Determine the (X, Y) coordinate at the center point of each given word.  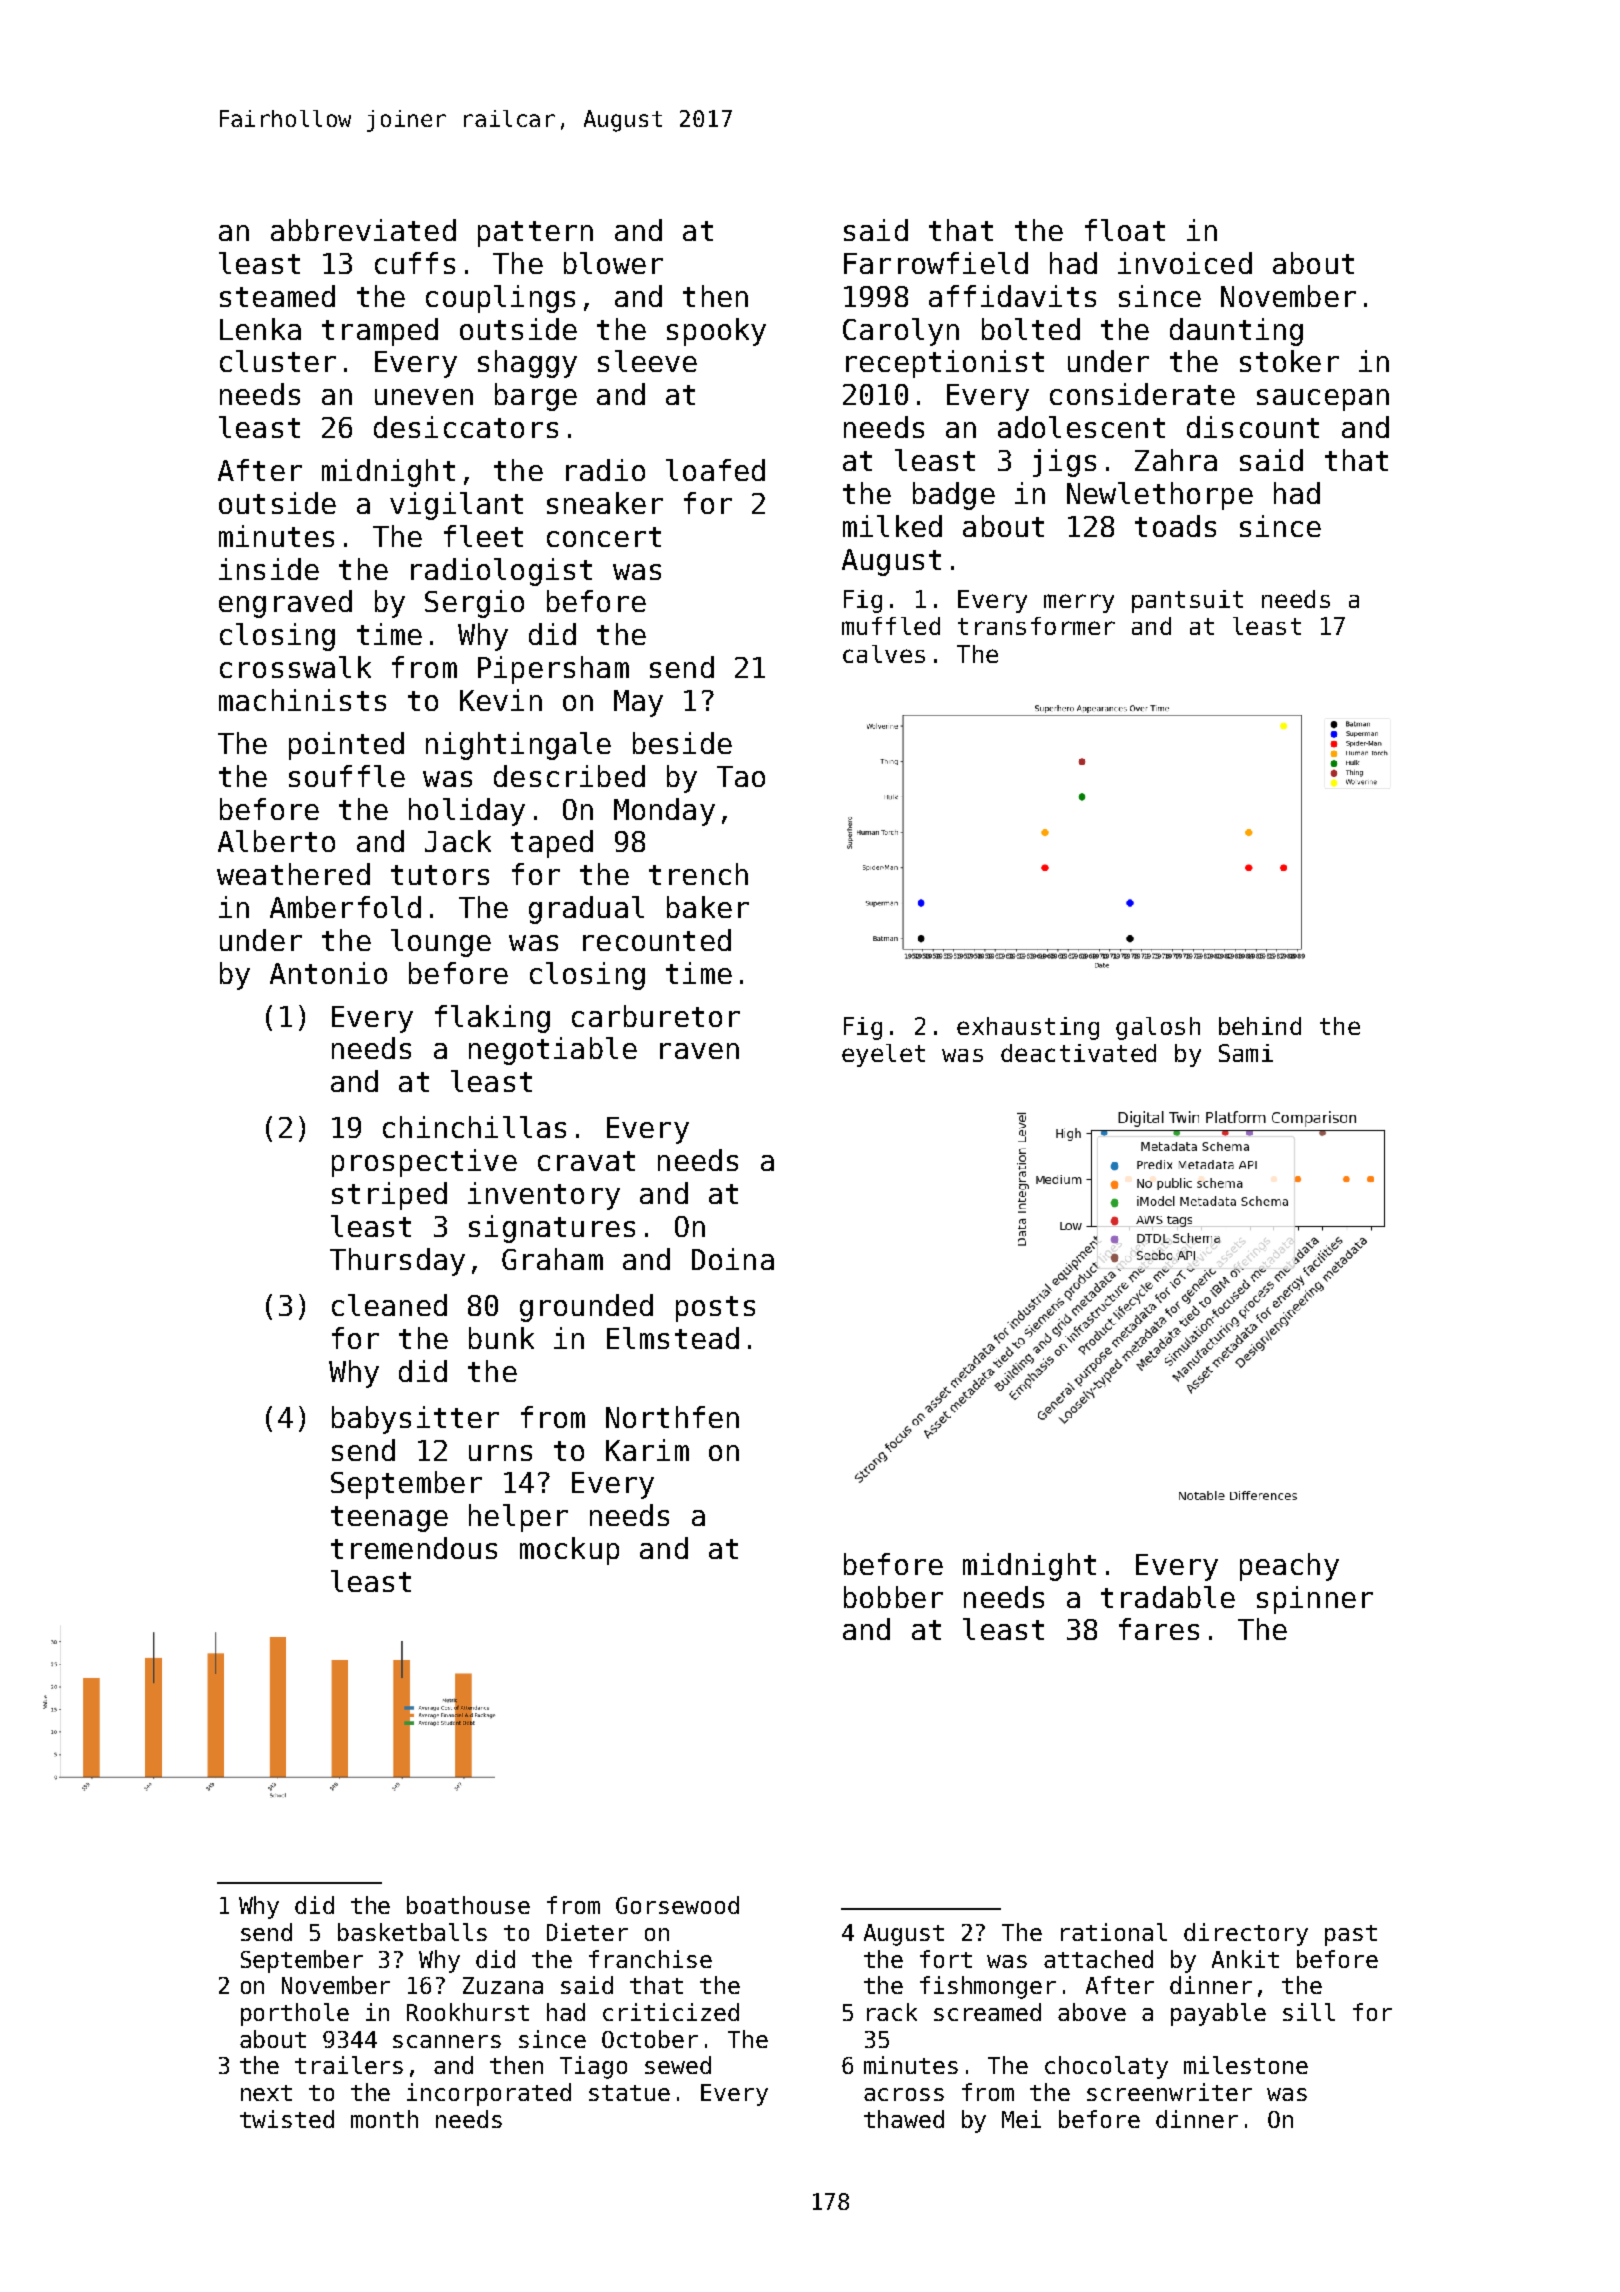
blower (613, 263)
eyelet (883, 1055)
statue (629, 2093)
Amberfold (345, 907)
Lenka (260, 329)
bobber (893, 1597)
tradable (1168, 1597)
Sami (1246, 1053)
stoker (1289, 361)
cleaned (389, 1305)
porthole (295, 2014)
